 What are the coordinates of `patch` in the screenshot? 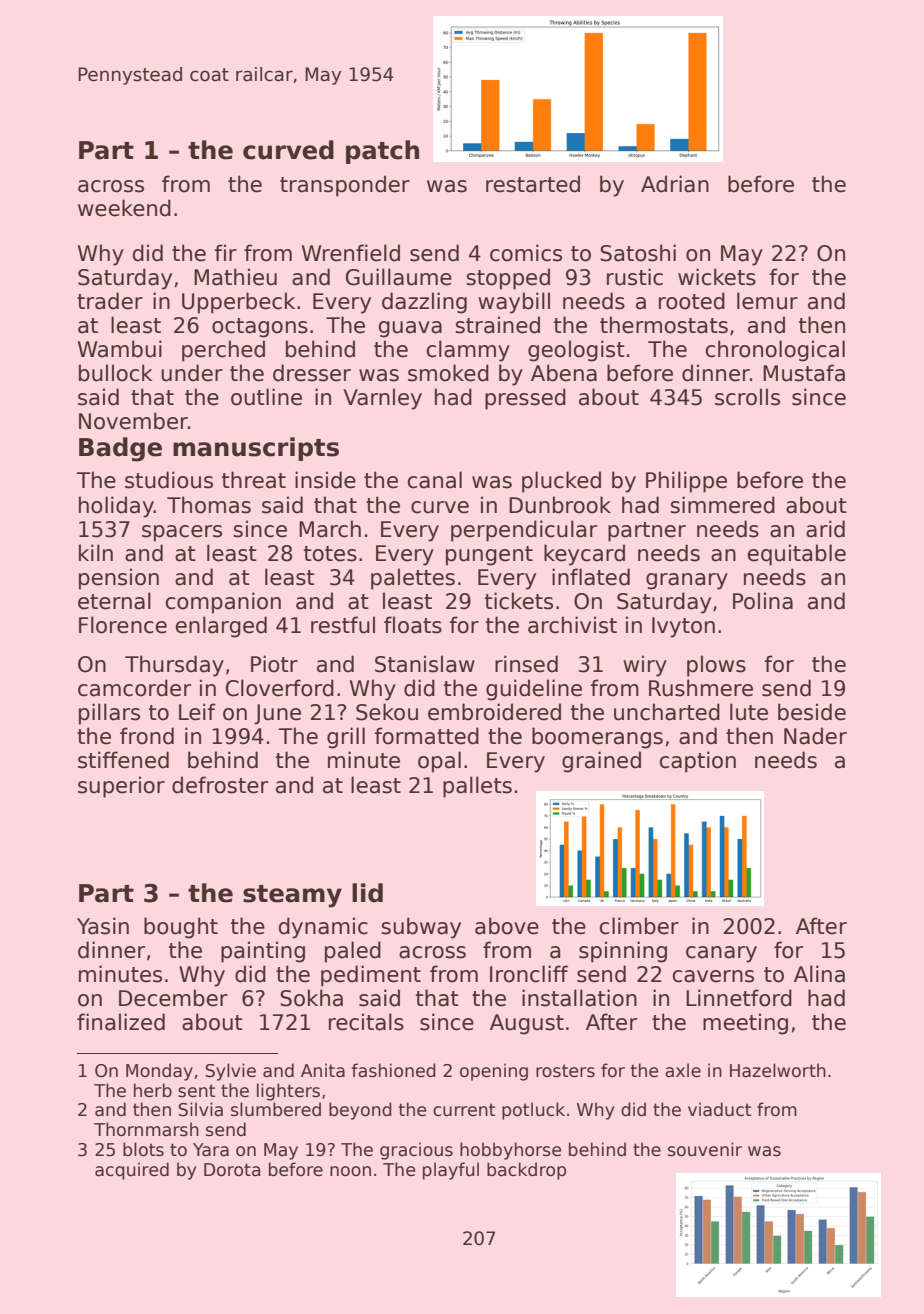 It's located at (382, 152).
